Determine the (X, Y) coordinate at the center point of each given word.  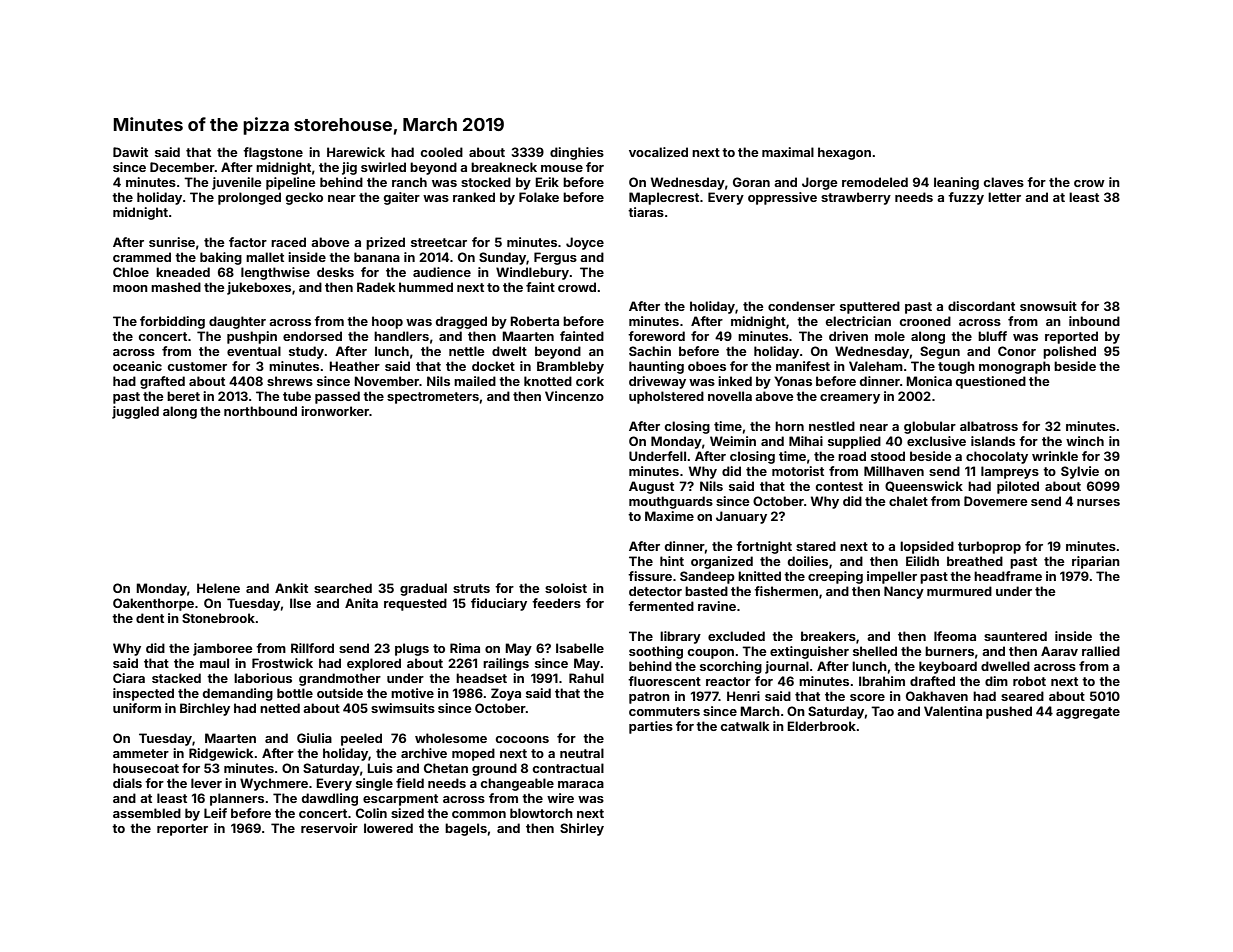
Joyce (585, 243)
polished (1069, 352)
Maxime (669, 516)
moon (130, 288)
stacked (176, 678)
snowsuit (1048, 306)
